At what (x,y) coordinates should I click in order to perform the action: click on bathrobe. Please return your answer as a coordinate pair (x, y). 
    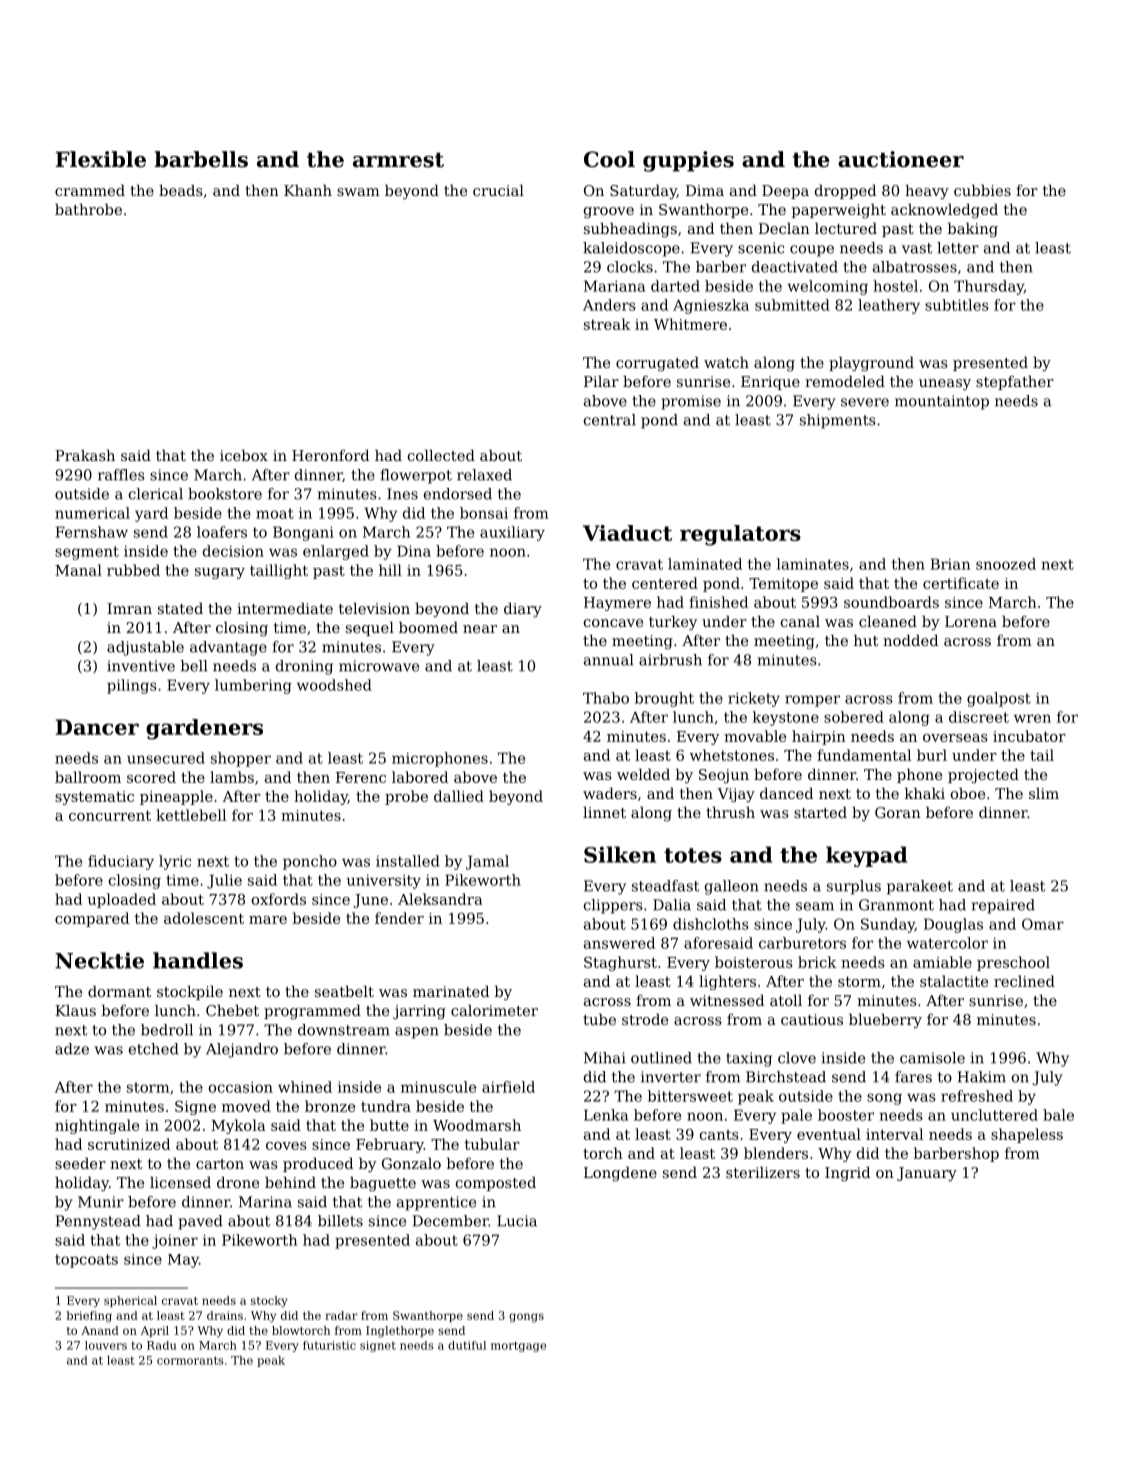
    Looking at the image, I should click on (88, 209).
